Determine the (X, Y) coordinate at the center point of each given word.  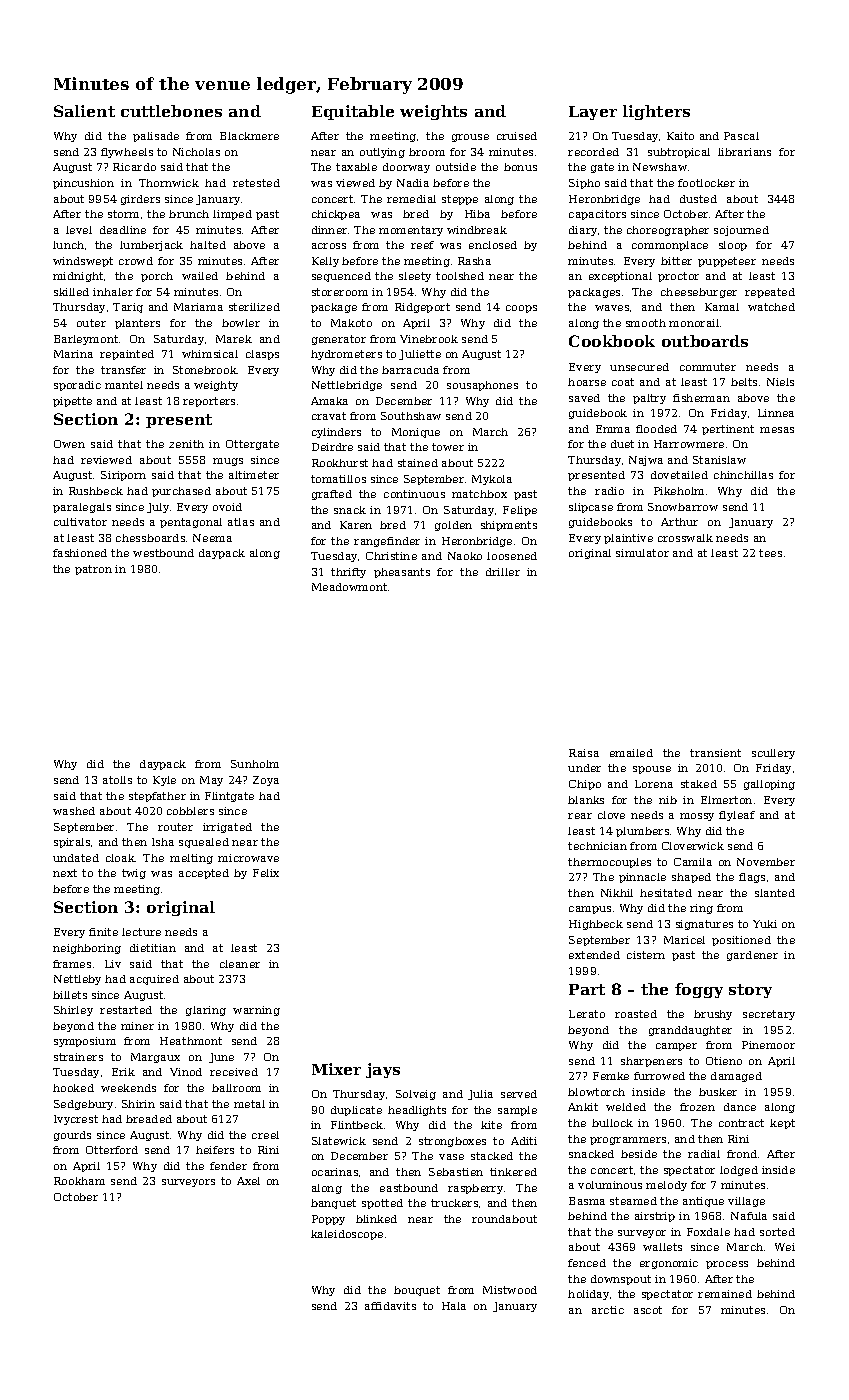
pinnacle (642, 878)
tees (770, 553)
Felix (266, 873)
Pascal (741, 136)
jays (383, 1070)
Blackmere (249, 136)
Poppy (328, 1220)
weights (433, 112)
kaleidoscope (347, 1235)
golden (453, 526)
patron (93, 570)
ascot (648, 1310)
